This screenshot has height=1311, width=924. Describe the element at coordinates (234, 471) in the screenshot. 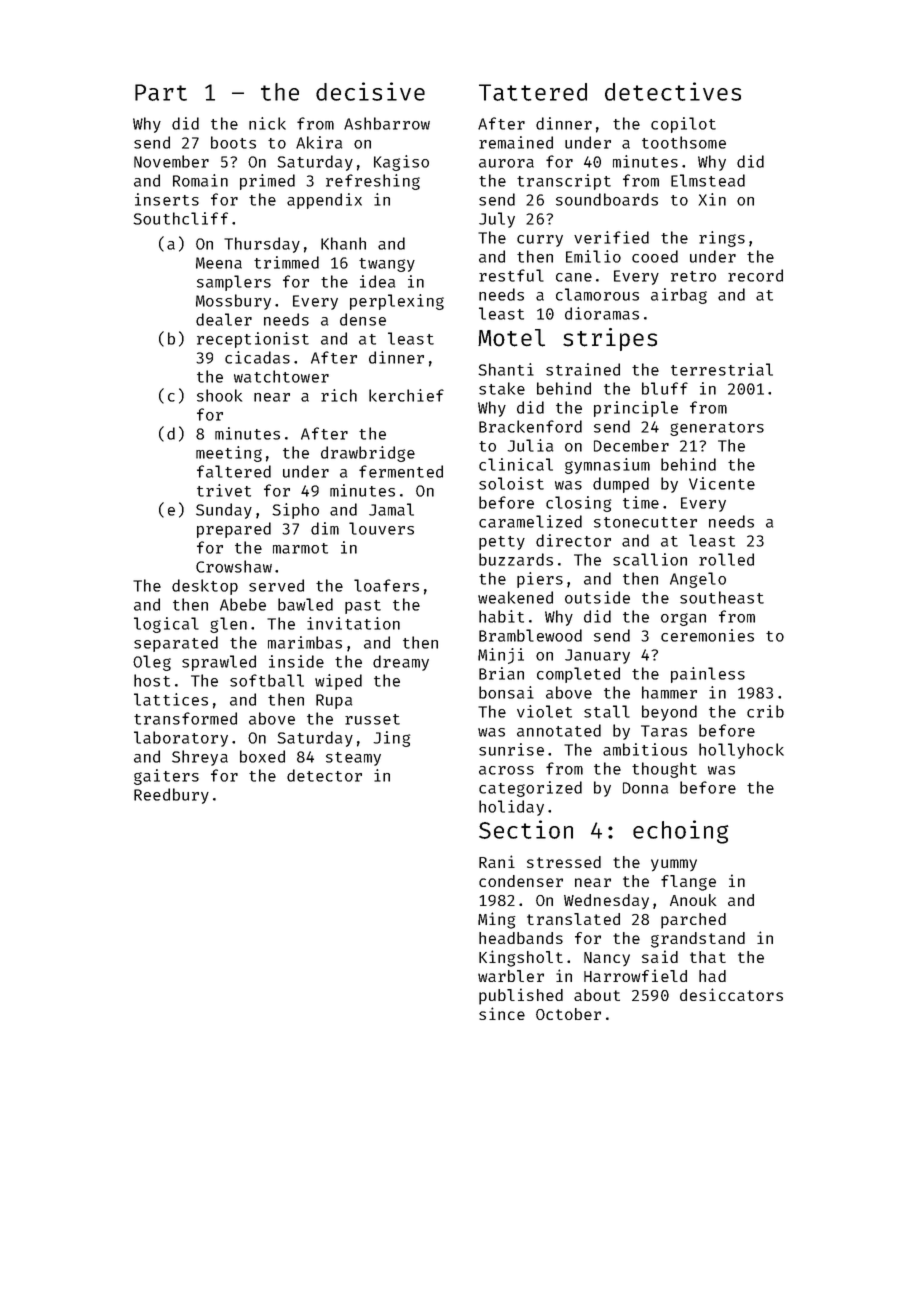

I see `faltered` at that location.
